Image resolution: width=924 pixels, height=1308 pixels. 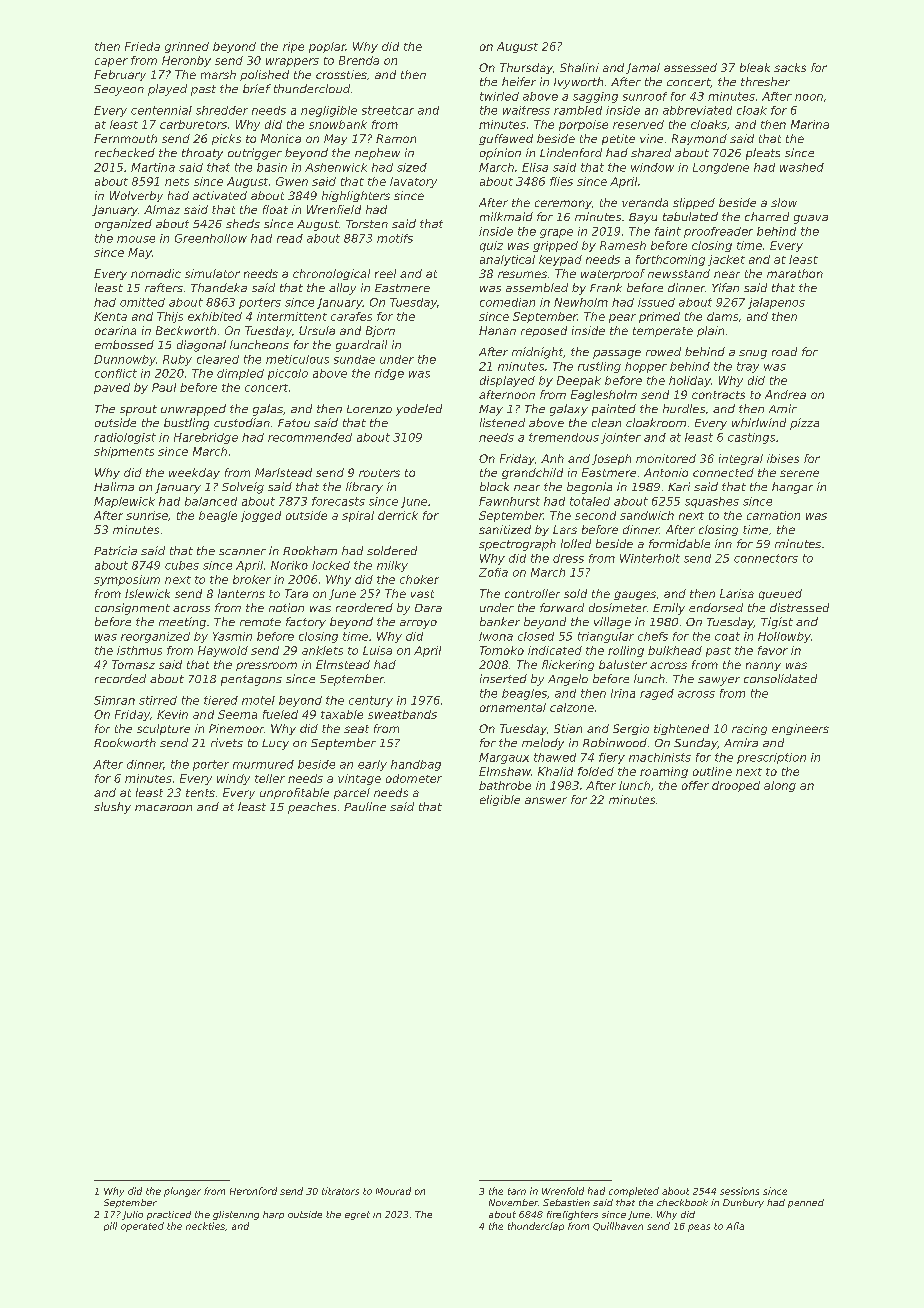 I want to click on Gwen, so click(x=292, y=181).
